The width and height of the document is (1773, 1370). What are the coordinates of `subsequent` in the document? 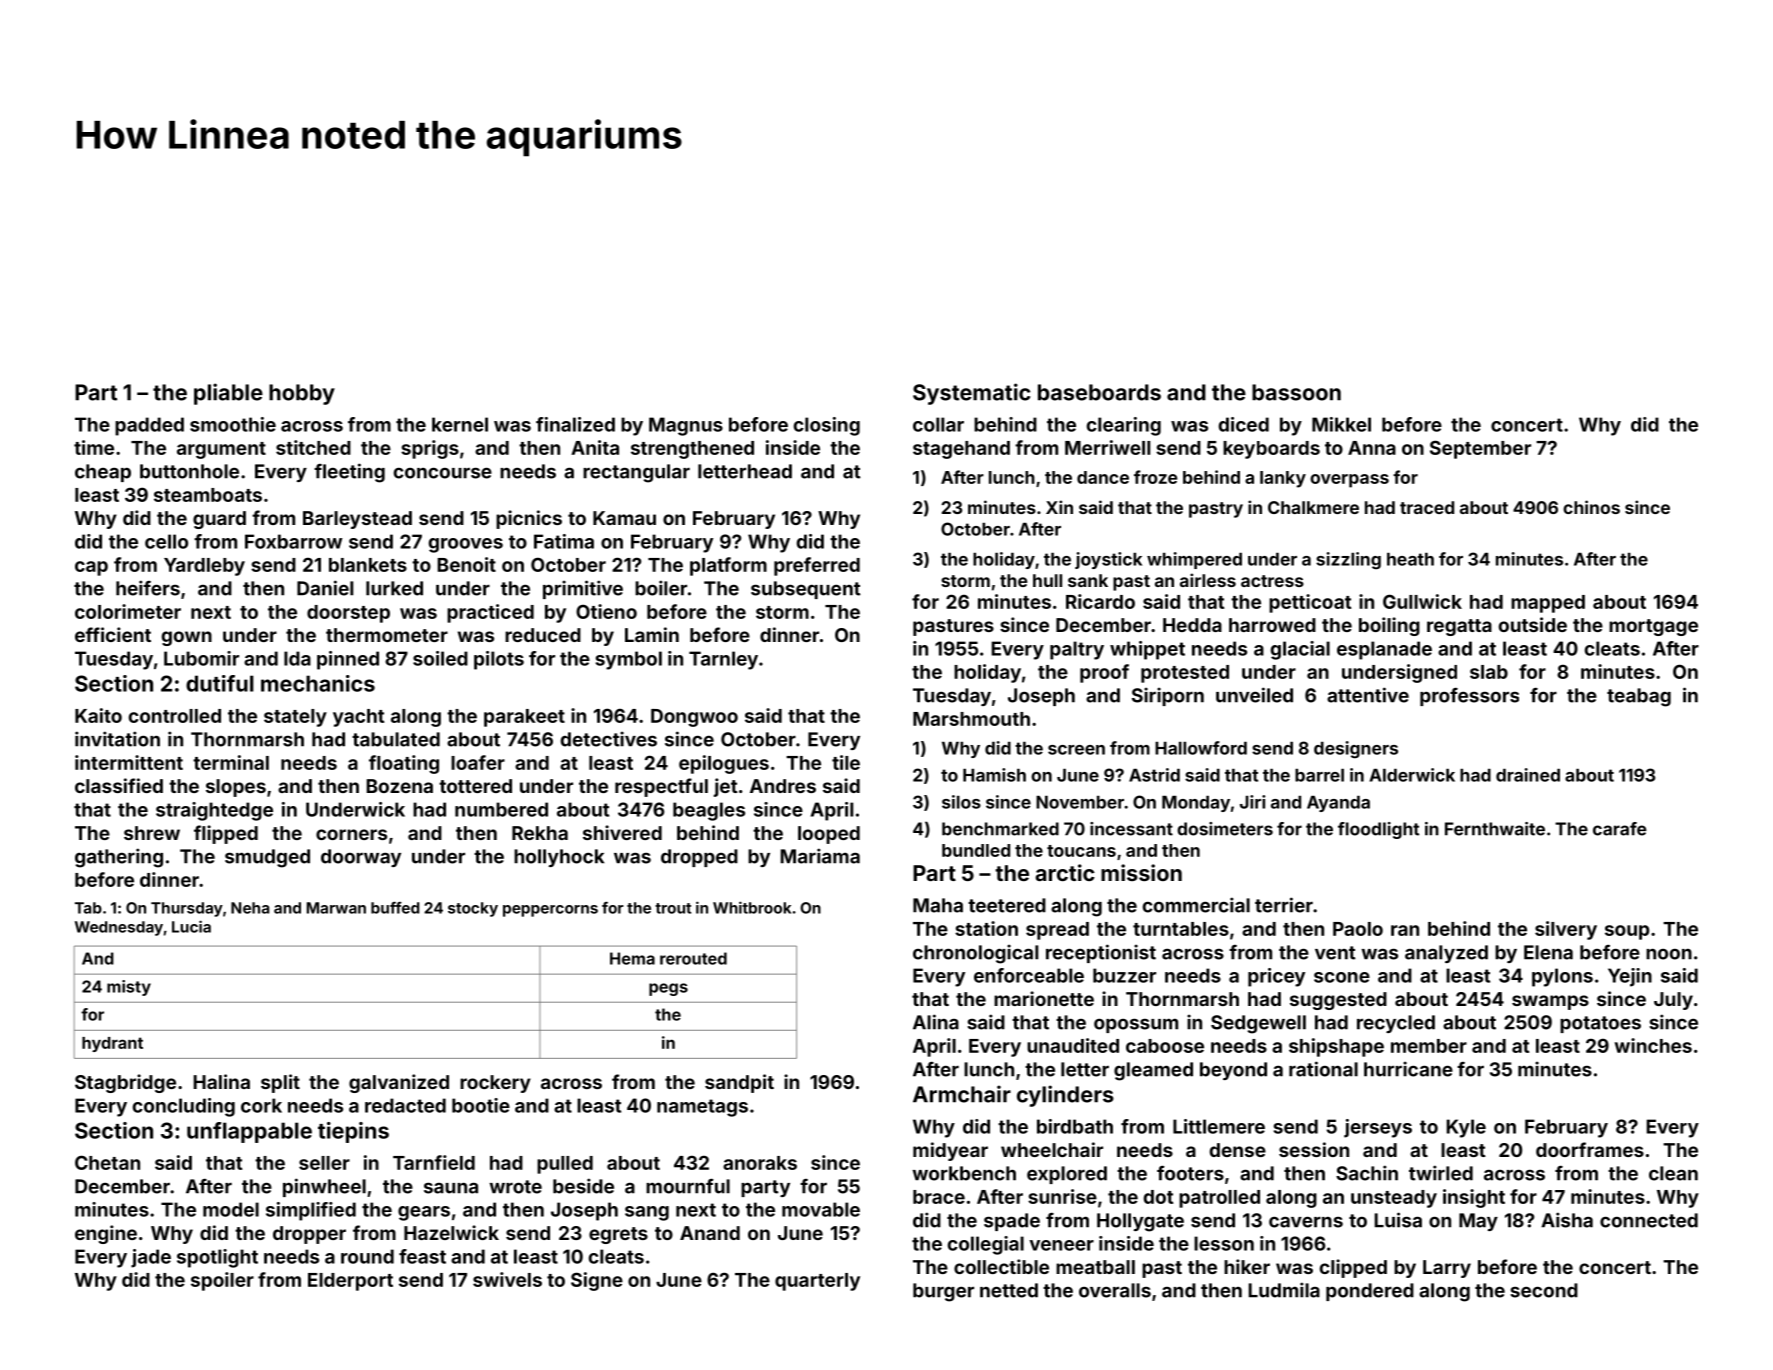 It's located at (806, 590).
